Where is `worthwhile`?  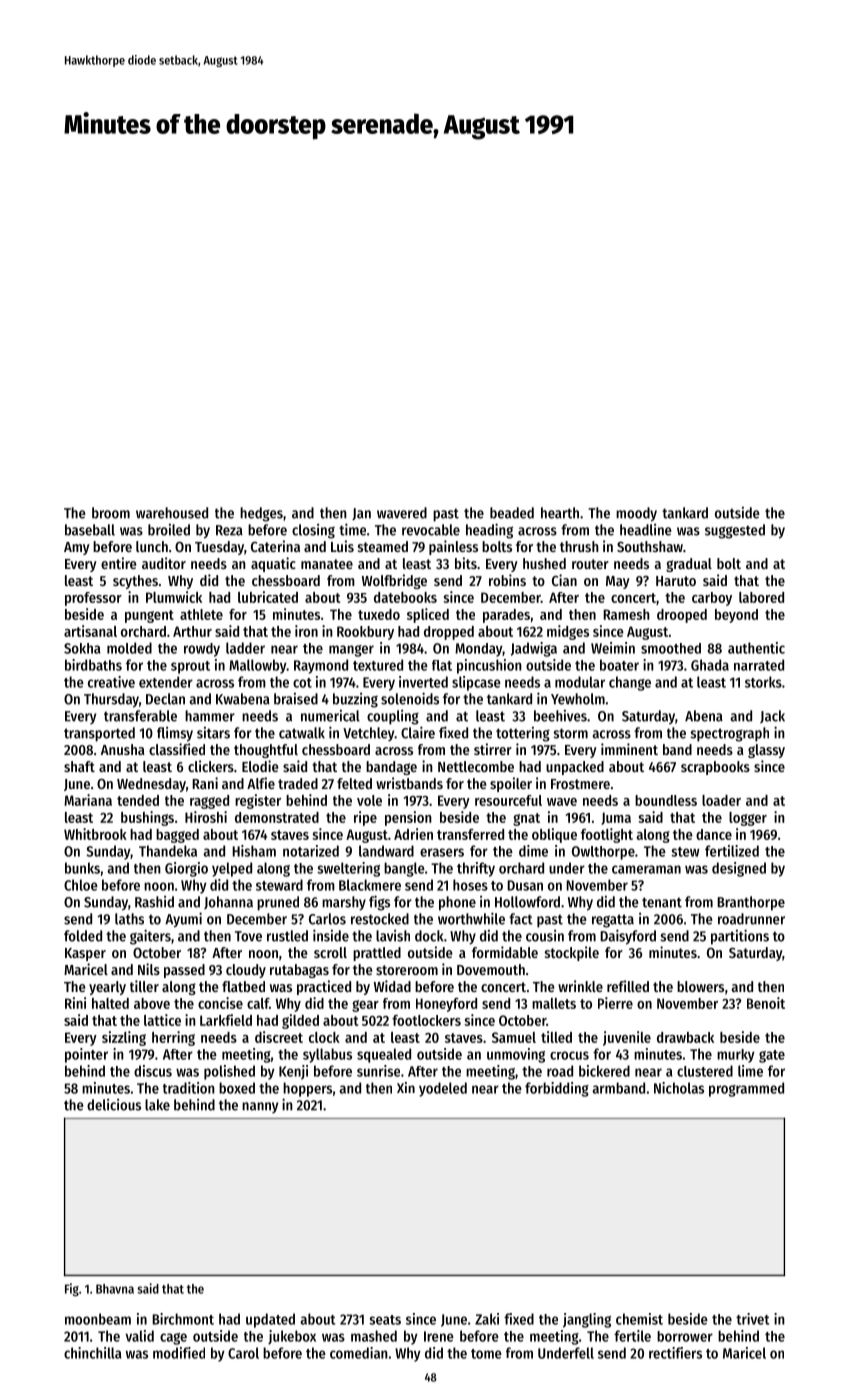
worthwhile is located at coordinates (471, 918).
